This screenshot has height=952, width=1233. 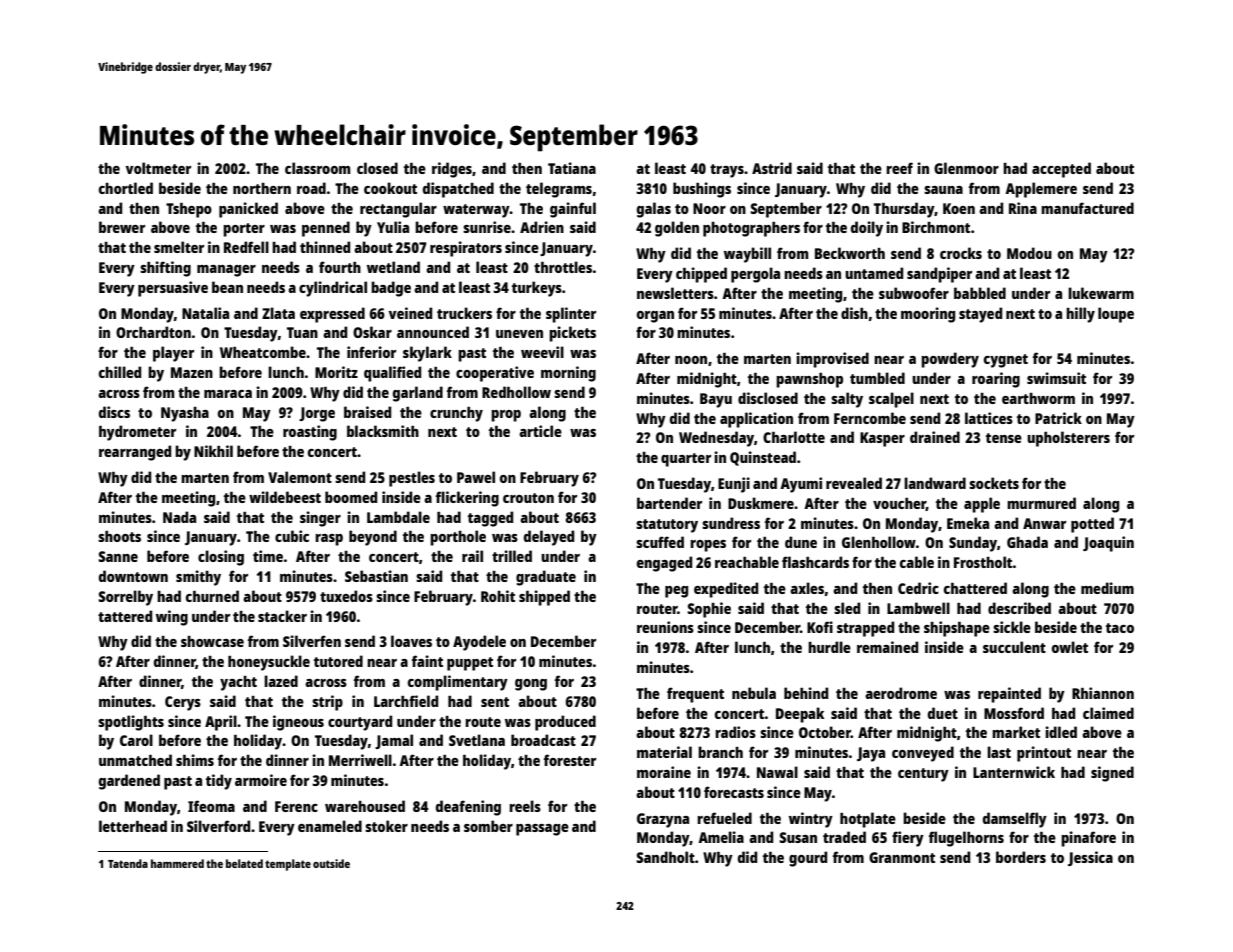 What do you see at coordinates (980, 315) in the screenshot?
I see `stayed` at bounding box center [980, 315].
